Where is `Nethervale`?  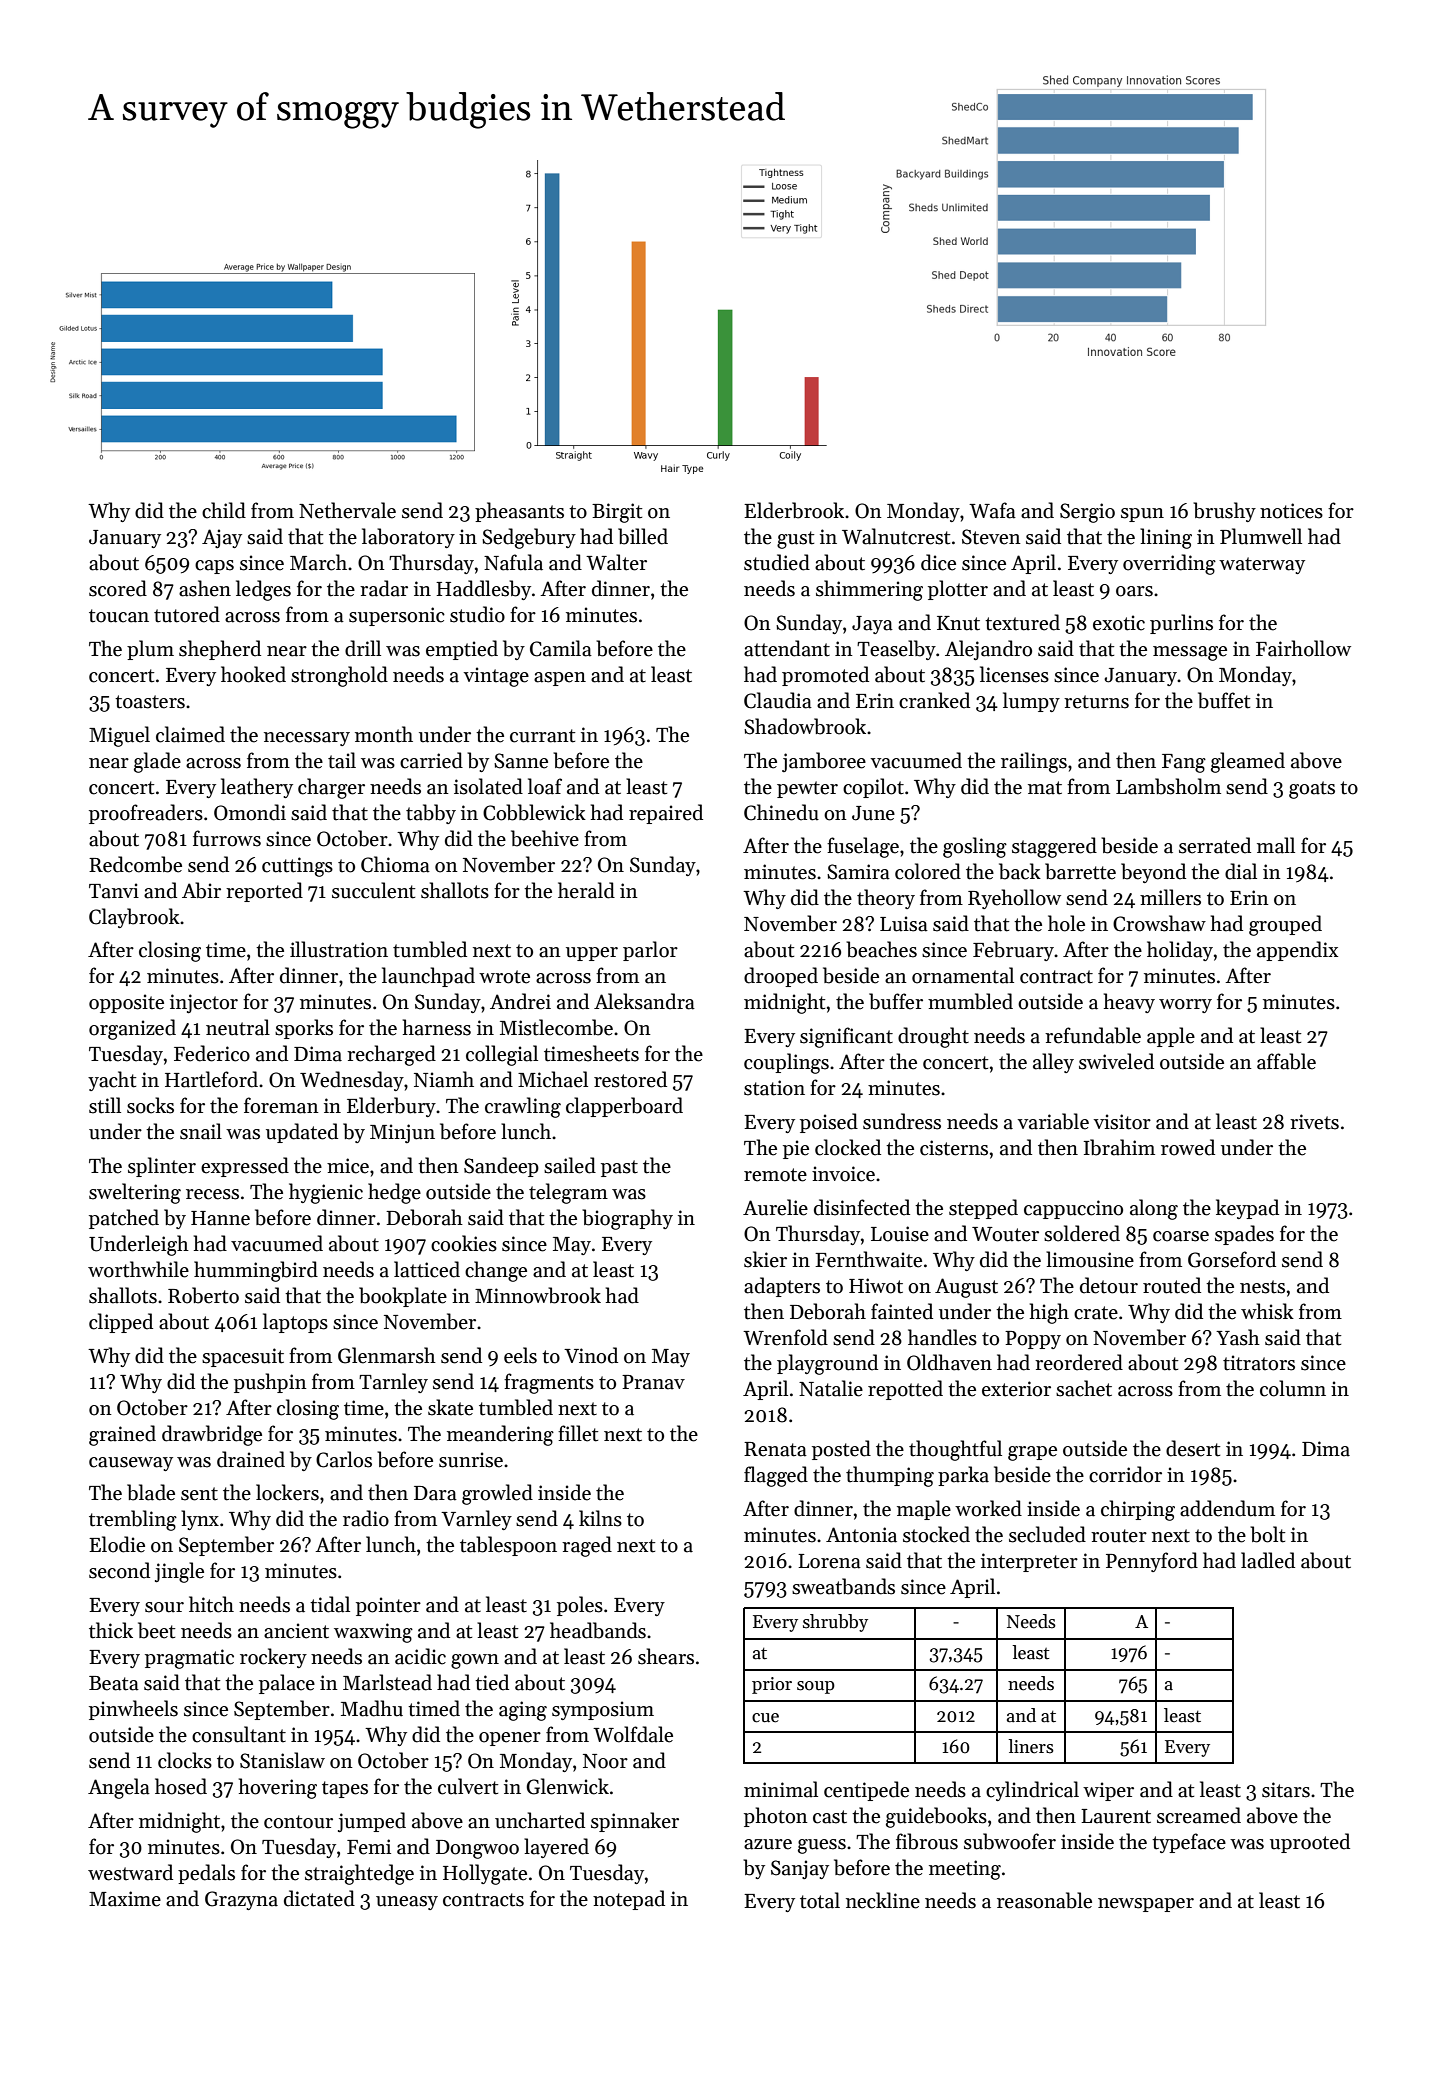 Nethervale is located at coordinates (347, 510).
